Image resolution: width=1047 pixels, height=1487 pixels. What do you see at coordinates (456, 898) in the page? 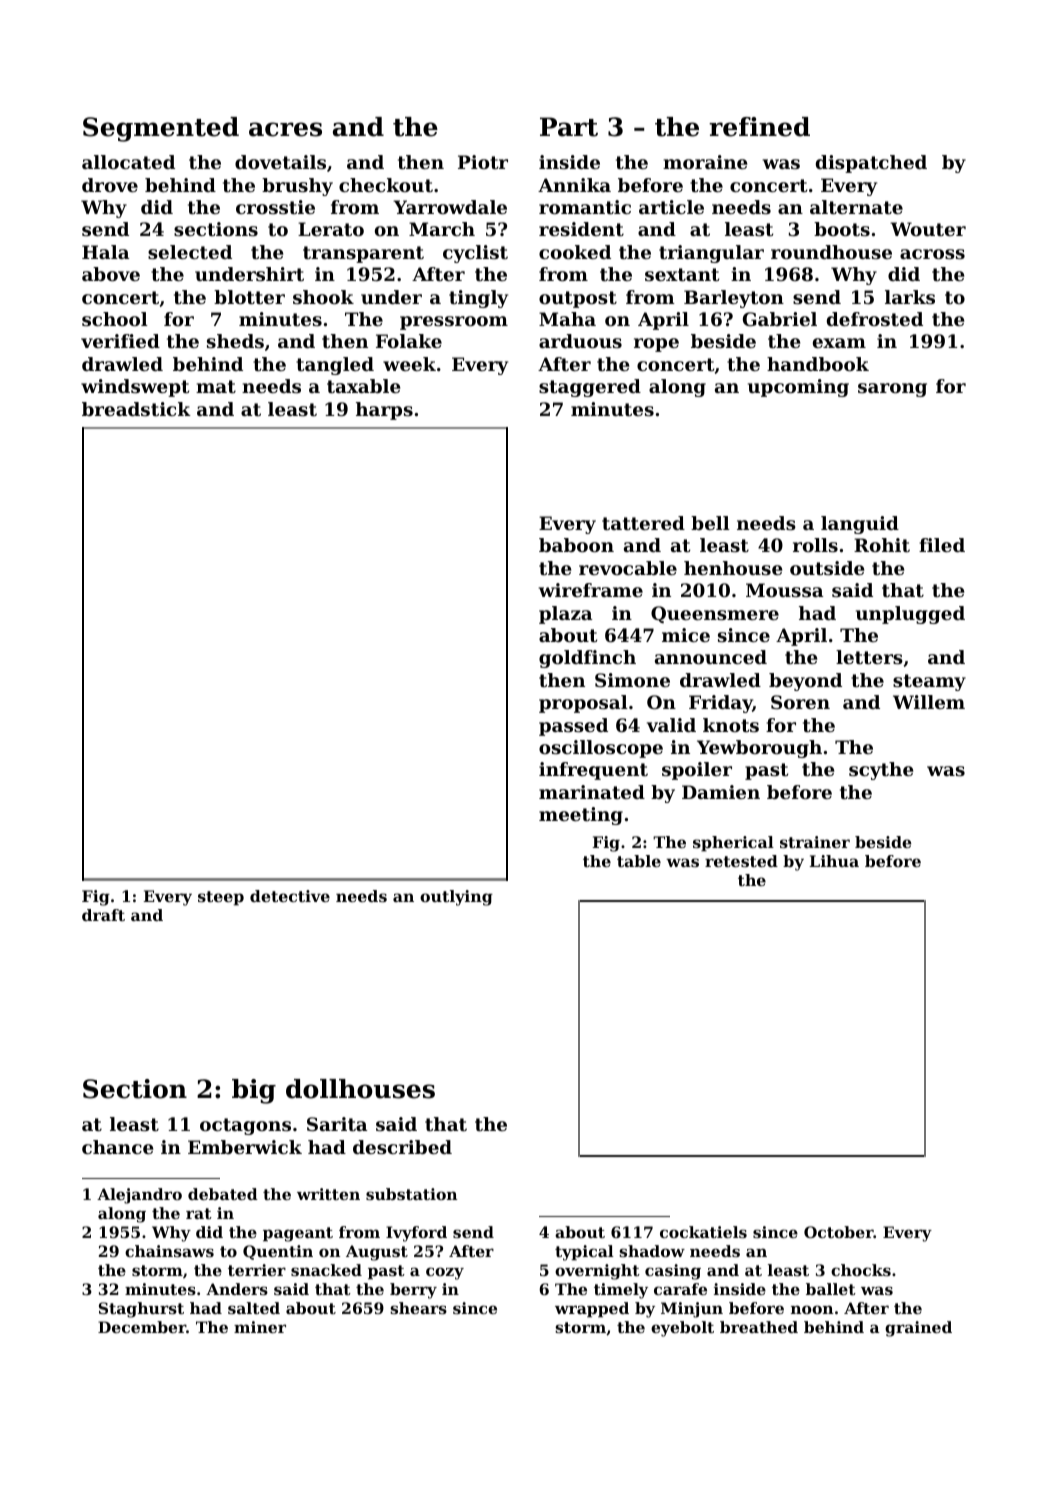
I see `outlying` at bounding box center [456, 898].
